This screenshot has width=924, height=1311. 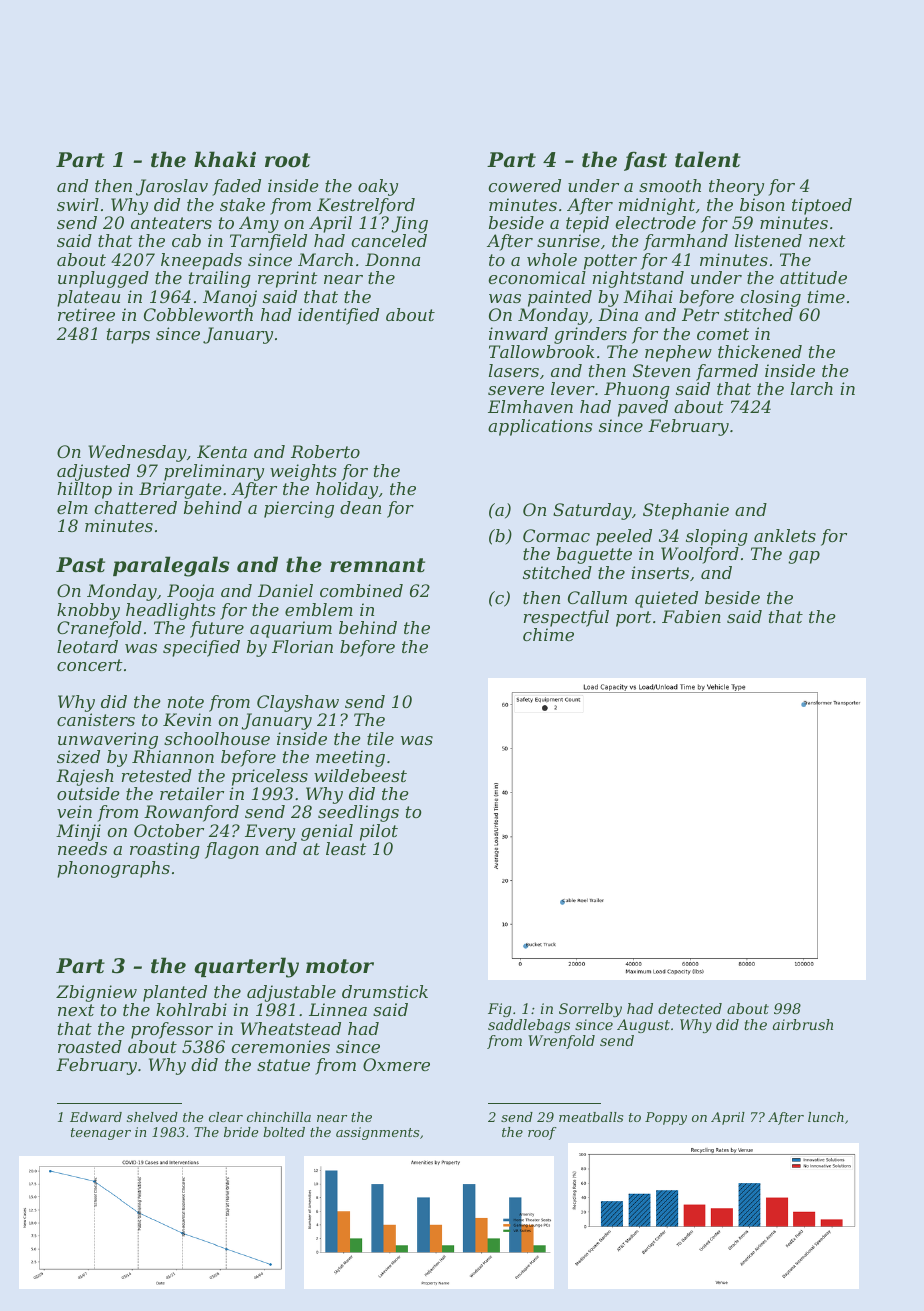 What do you see at coordinates (101, 1134) in the screenshot?
I see `teenager` at bounding box center [101, 1134].
